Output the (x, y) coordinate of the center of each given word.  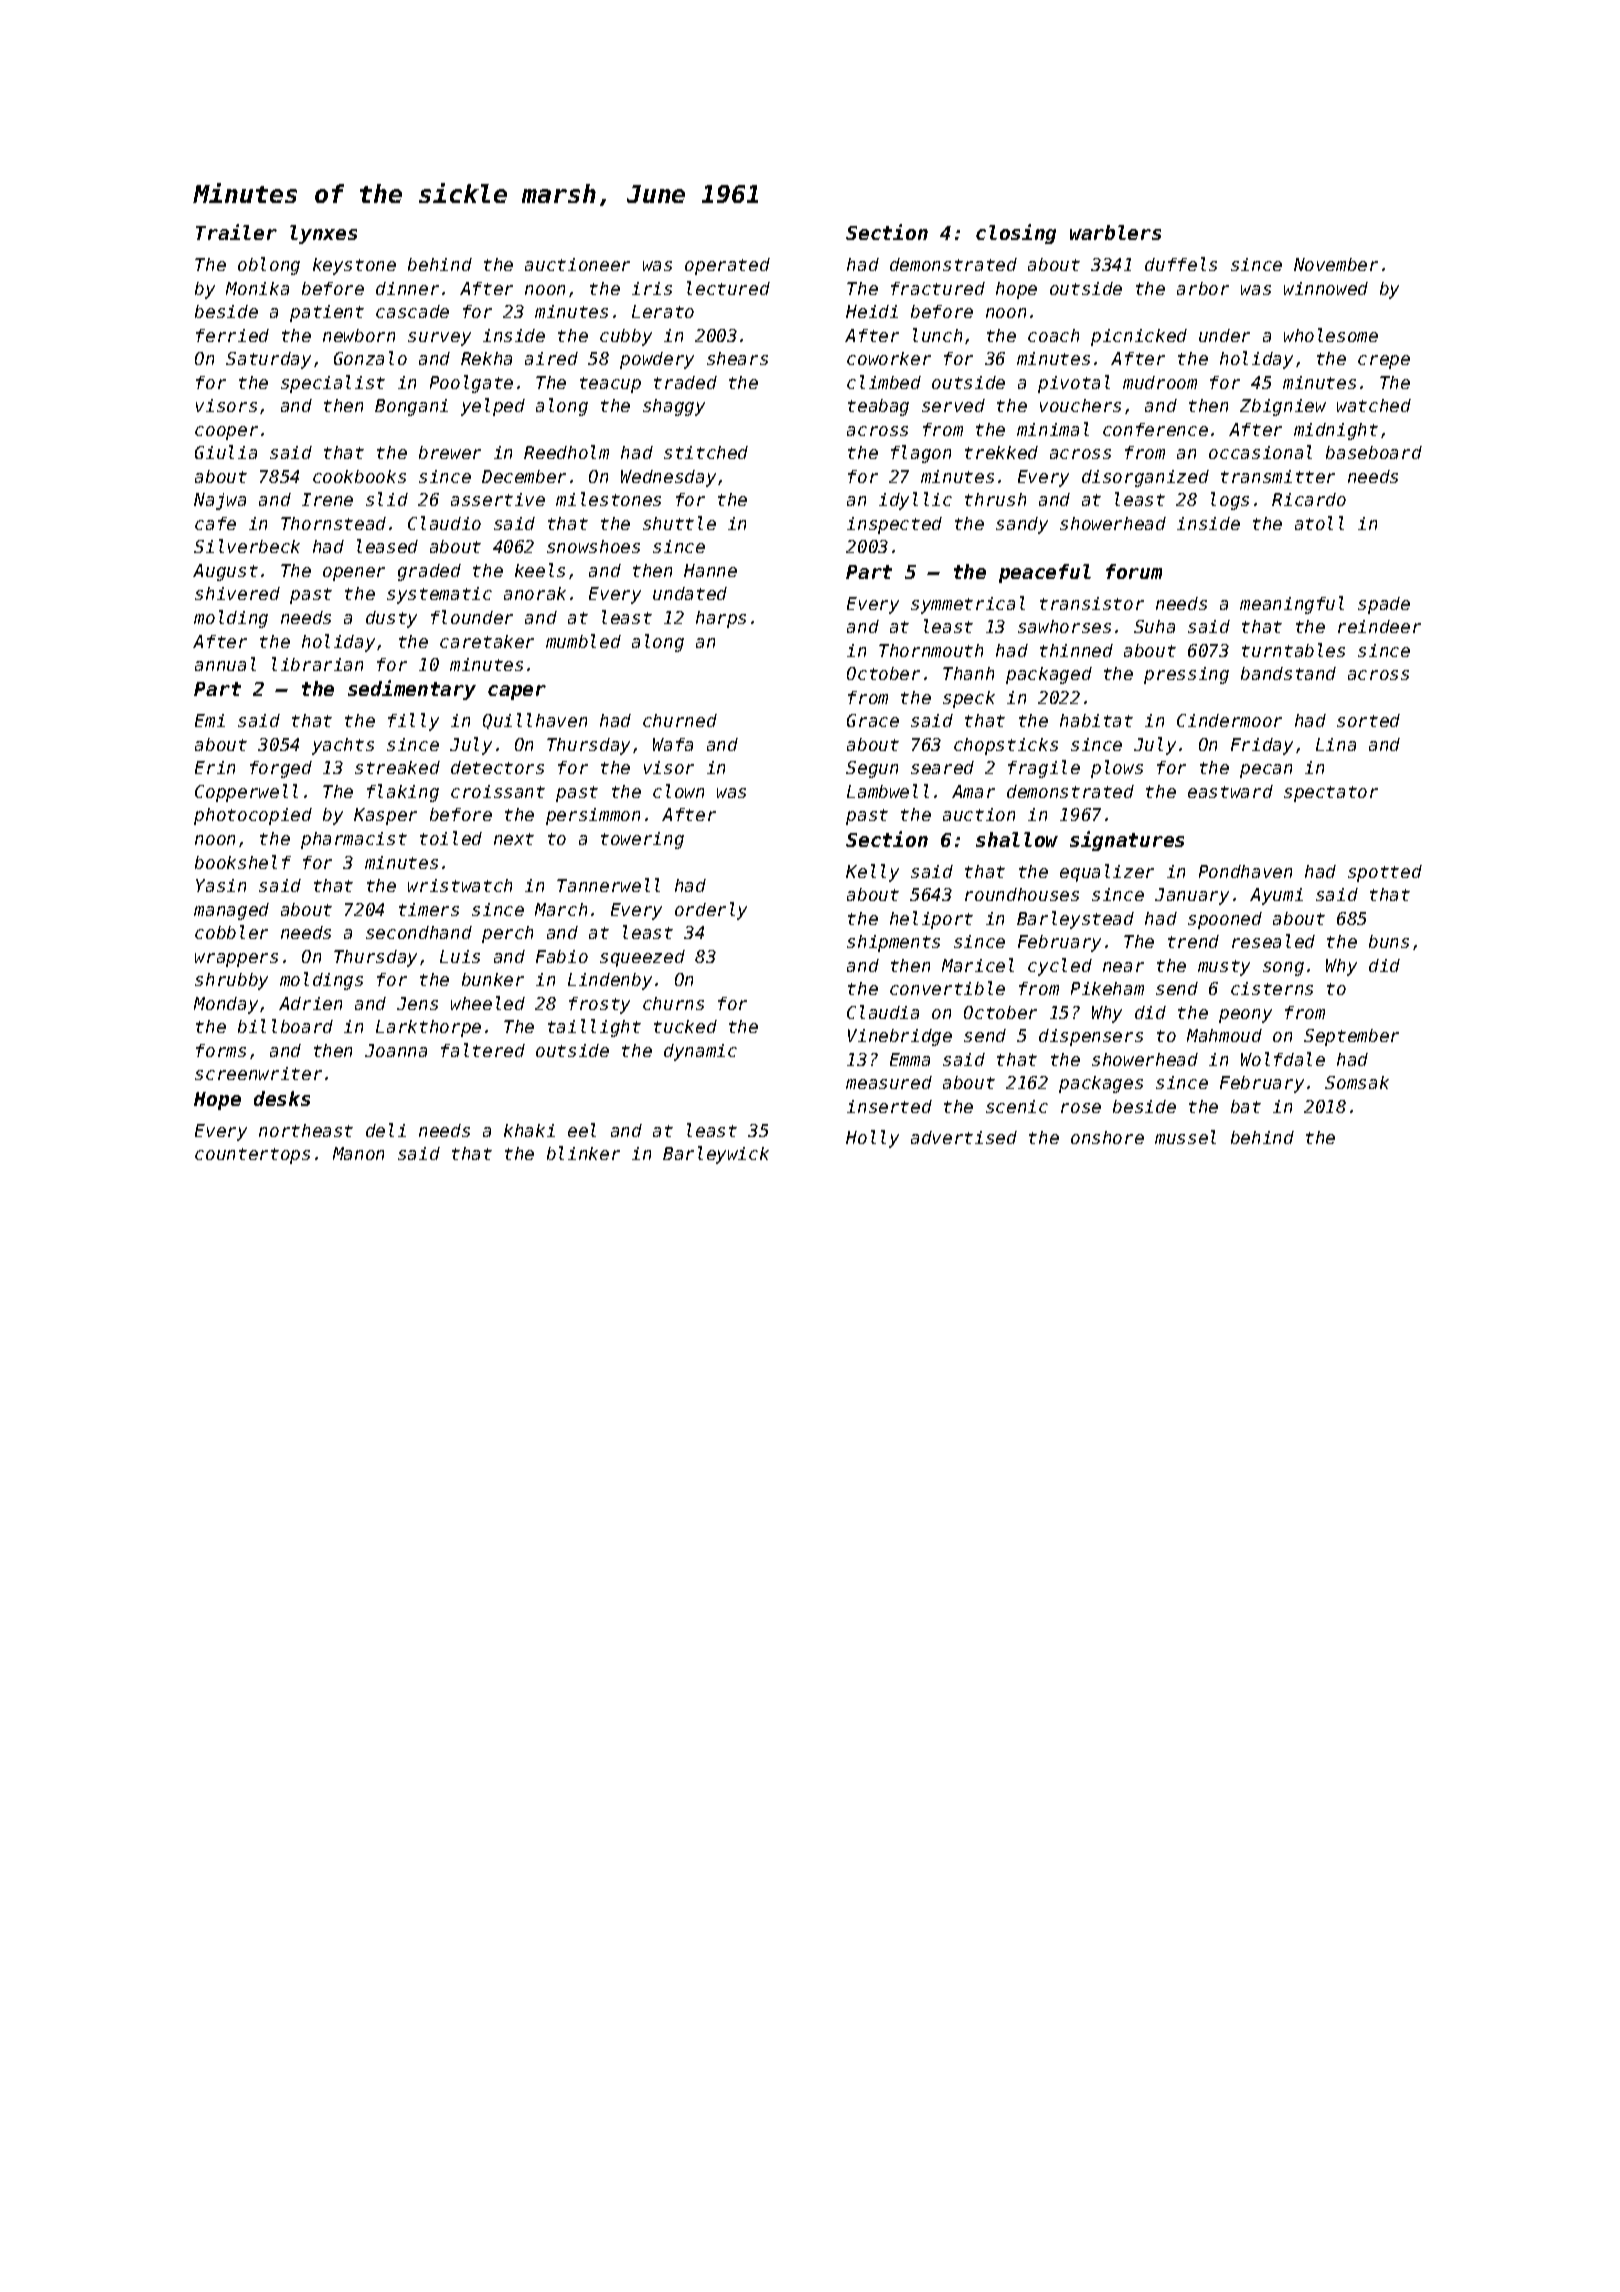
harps (721, 619)
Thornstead (333, 523)
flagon (921, 454)
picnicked (1139, 337)
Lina (1336, 744)
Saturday (268, 360)
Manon (358, 1153)
